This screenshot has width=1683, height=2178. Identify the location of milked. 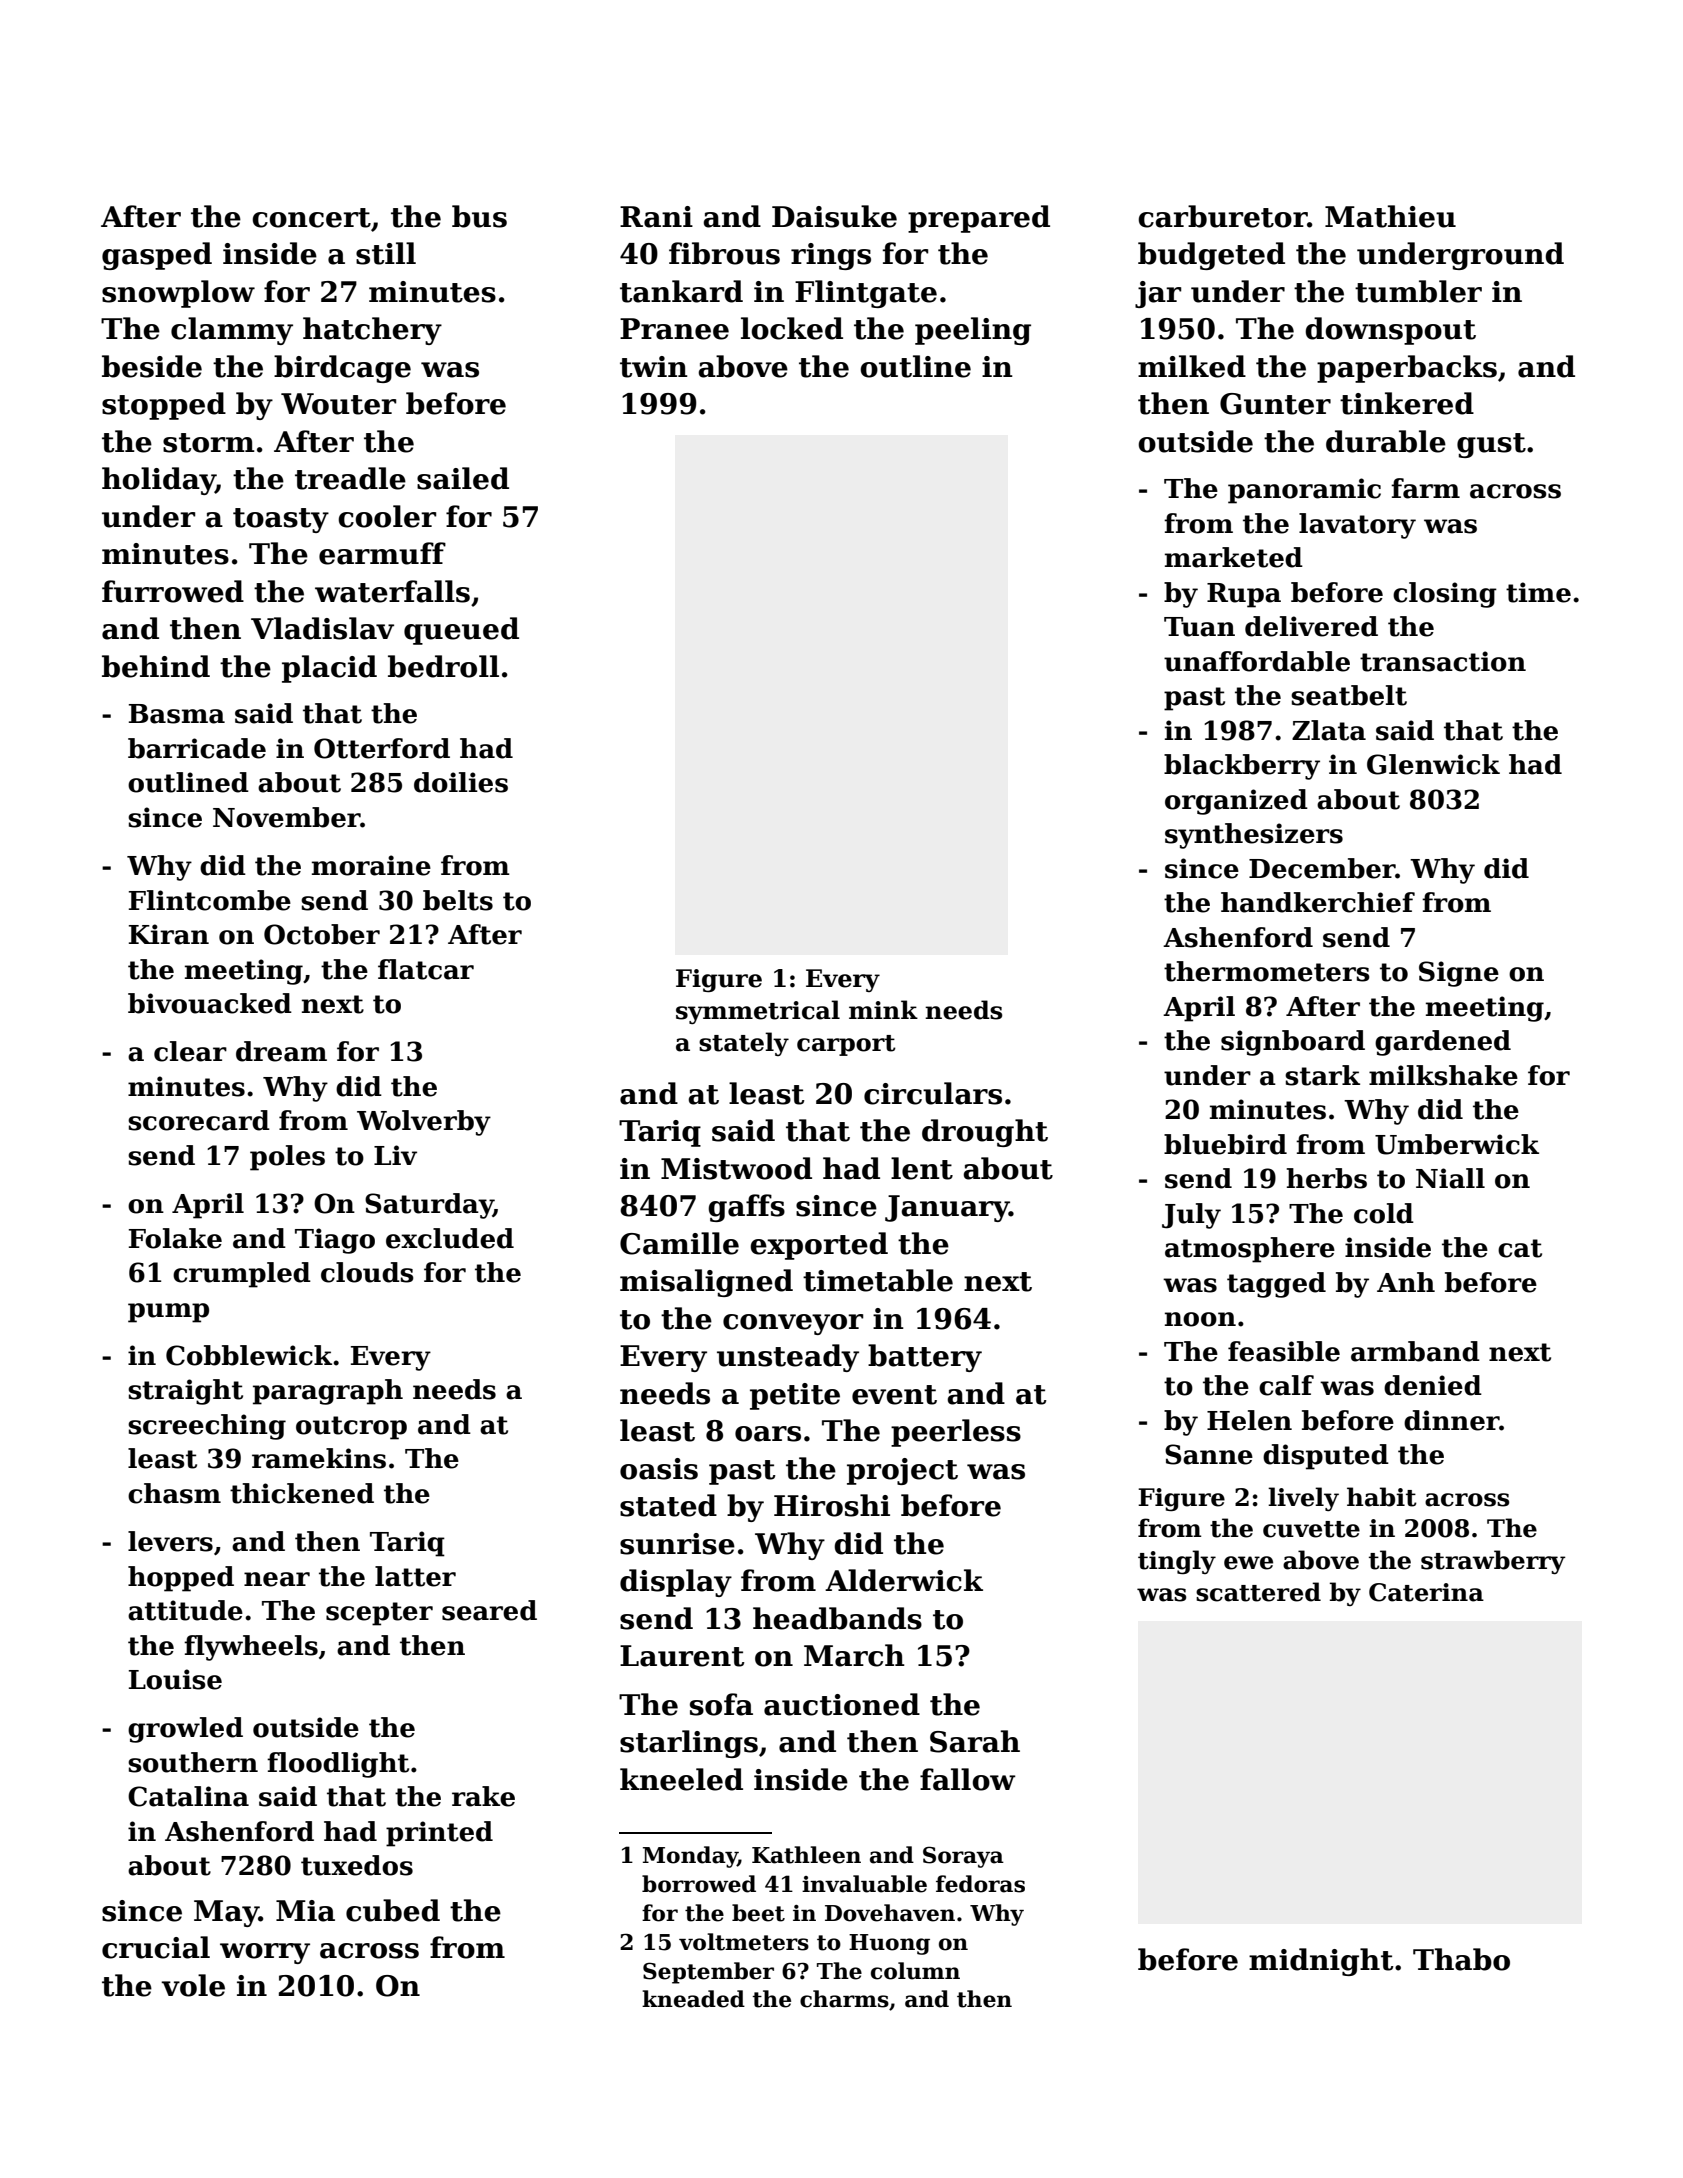
(1192, 366).
